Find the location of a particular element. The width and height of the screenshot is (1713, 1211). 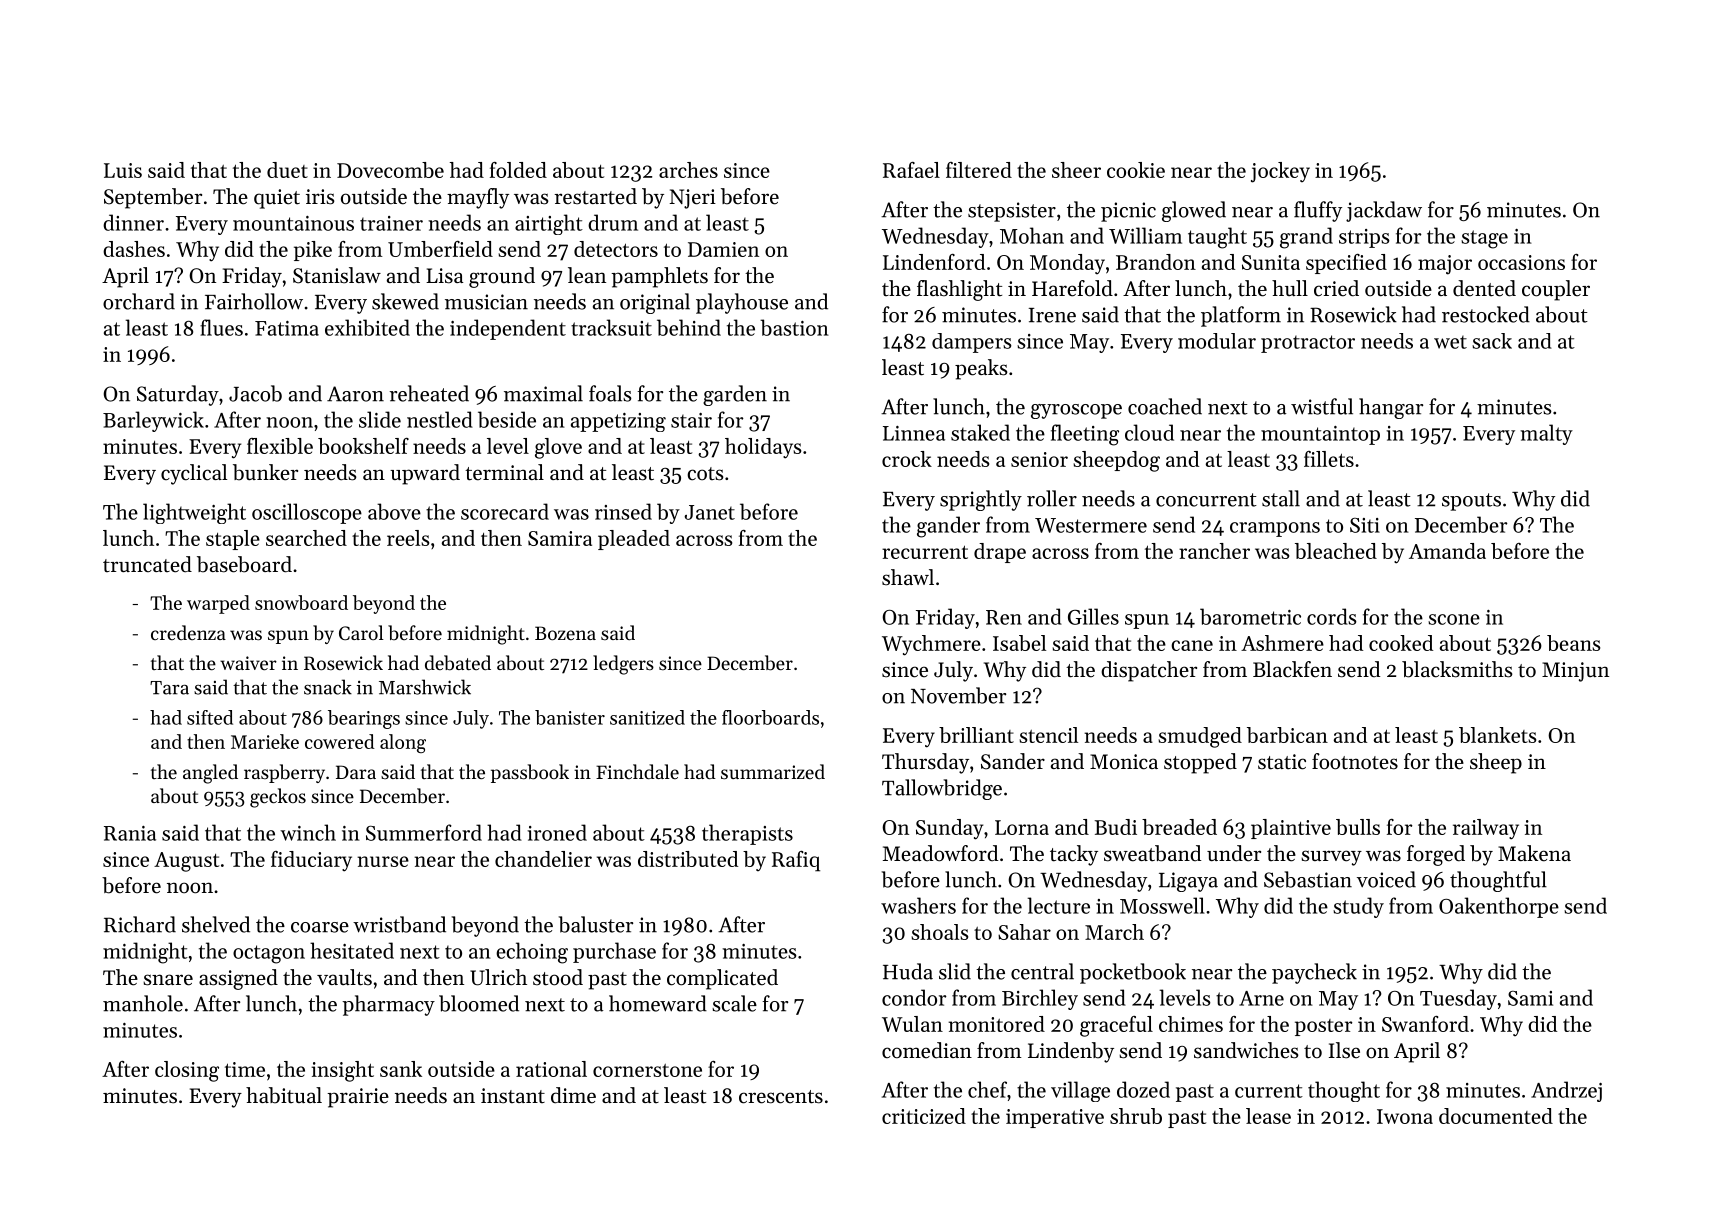

jockey is located at coordinates (1280, 172).
